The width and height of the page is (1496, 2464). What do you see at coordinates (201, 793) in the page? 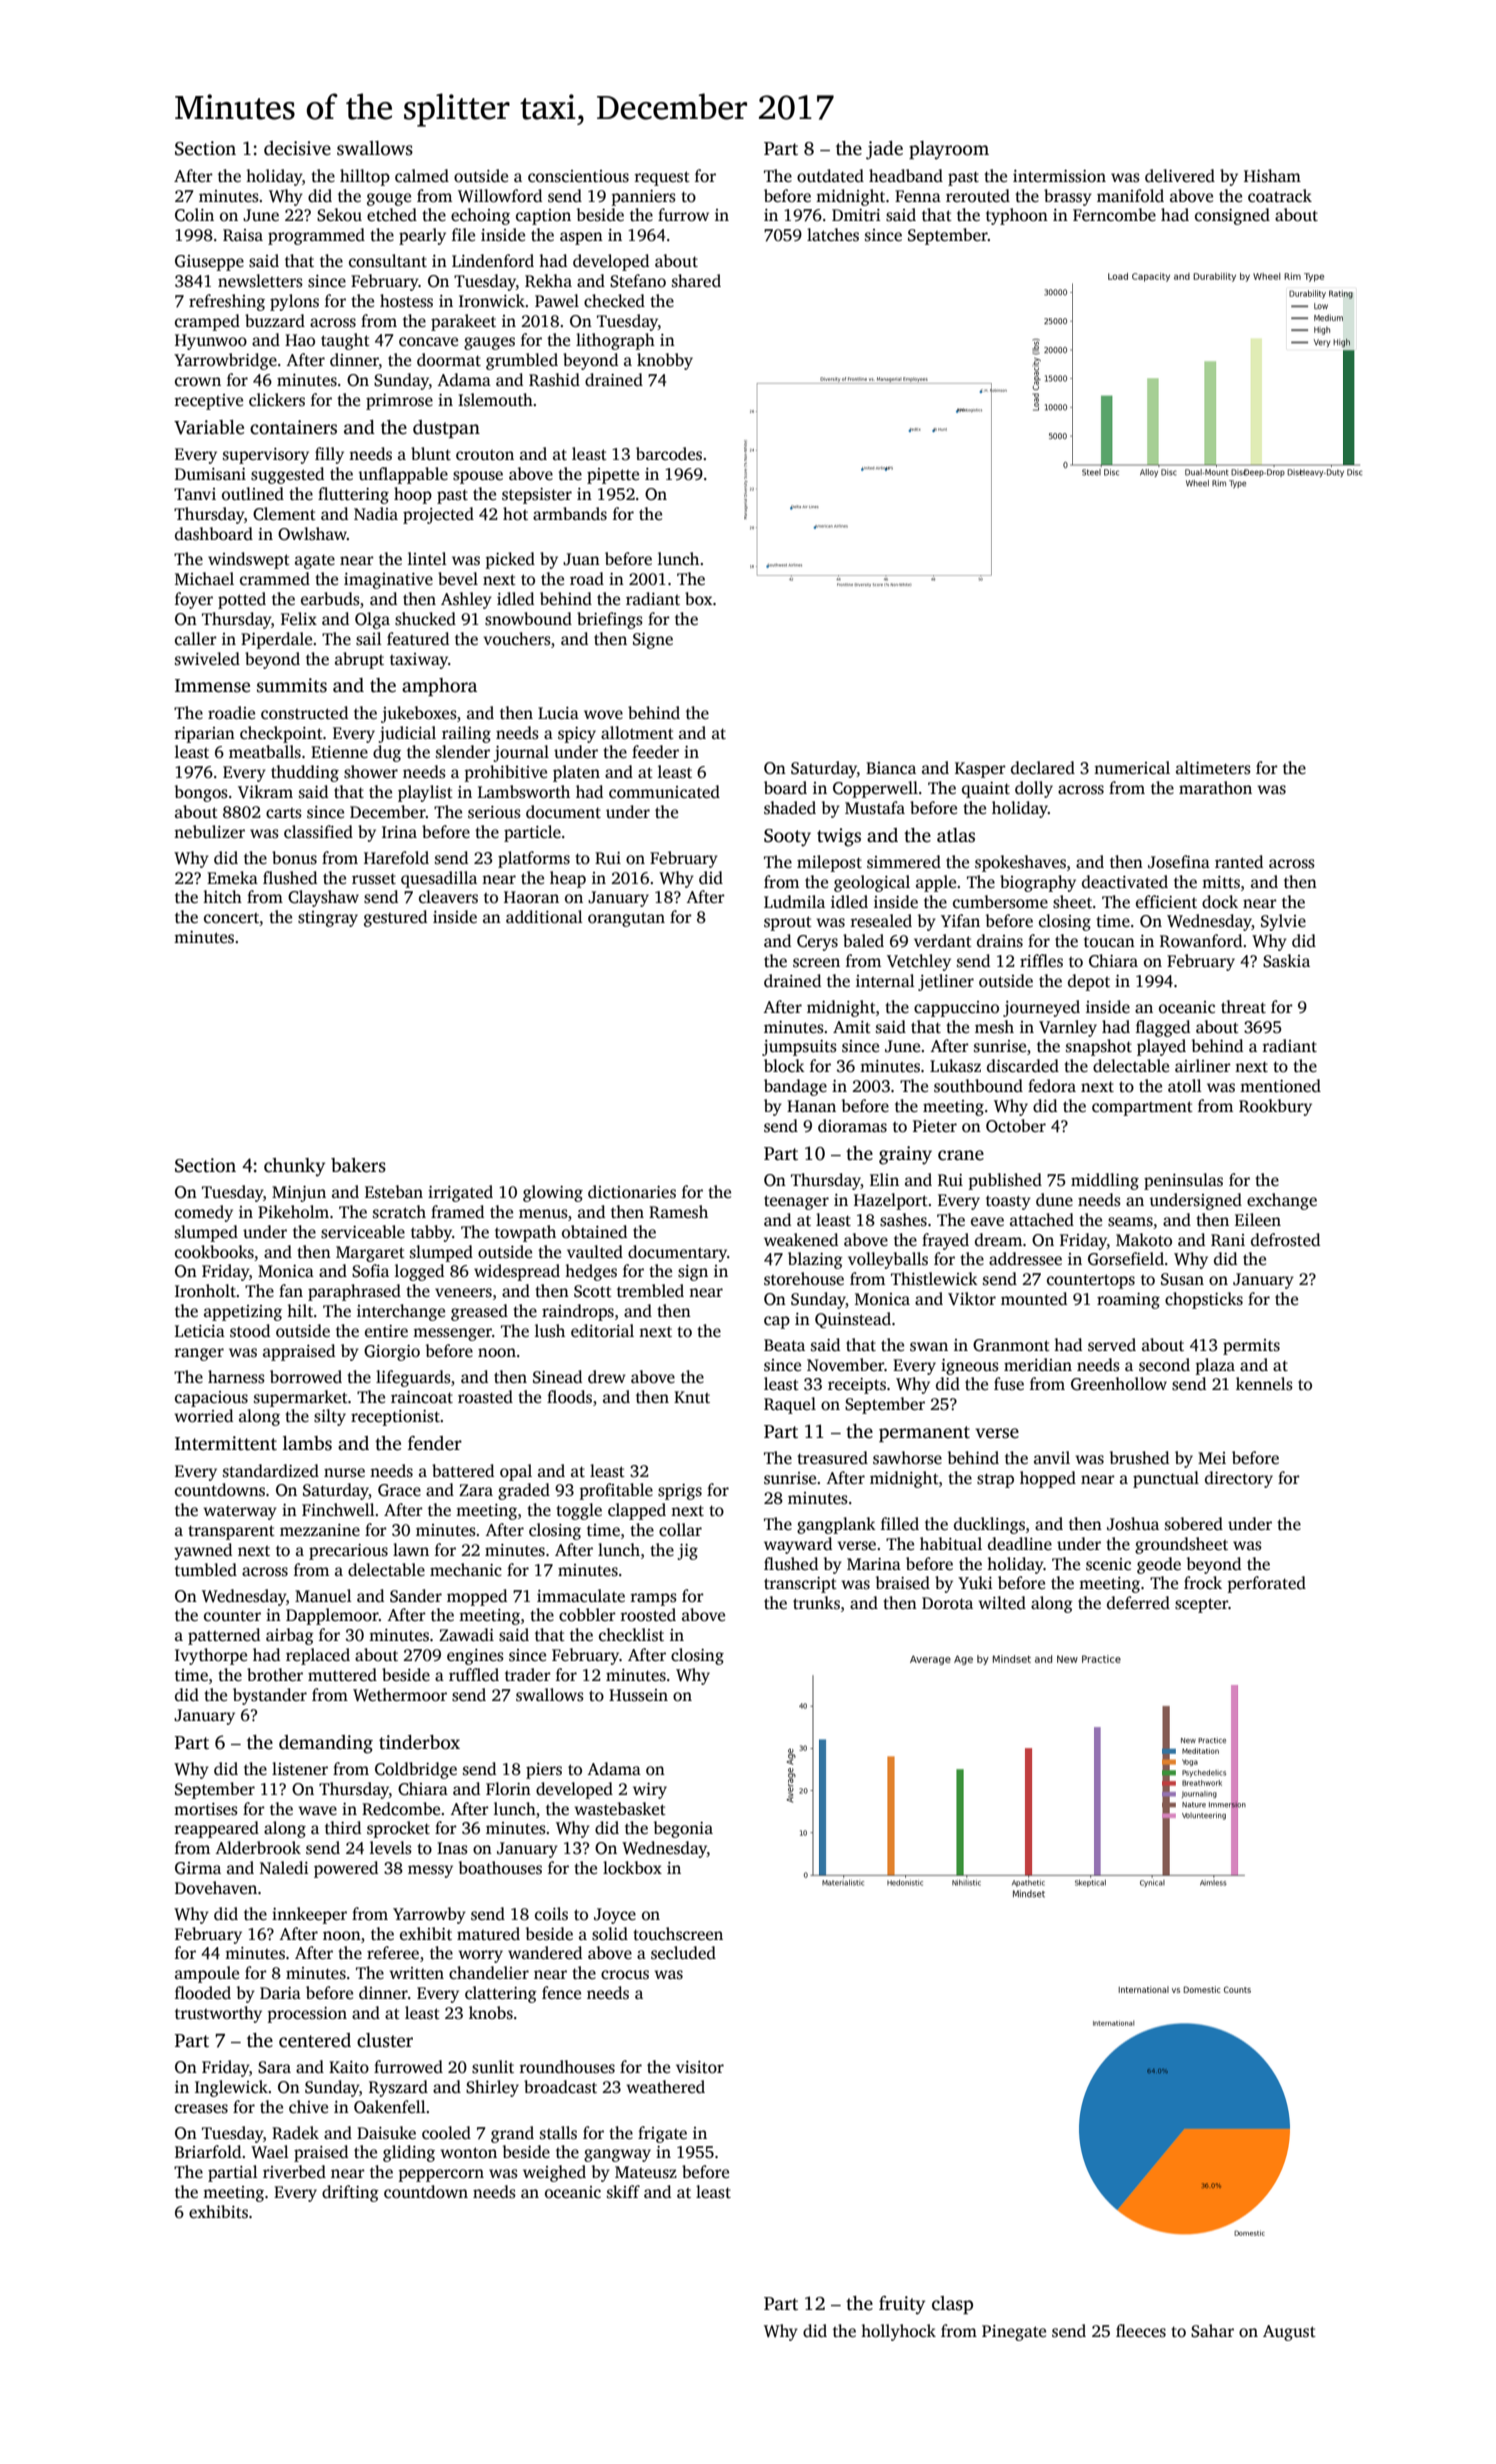
I see `bongos` at bounding box center [201, 793].
